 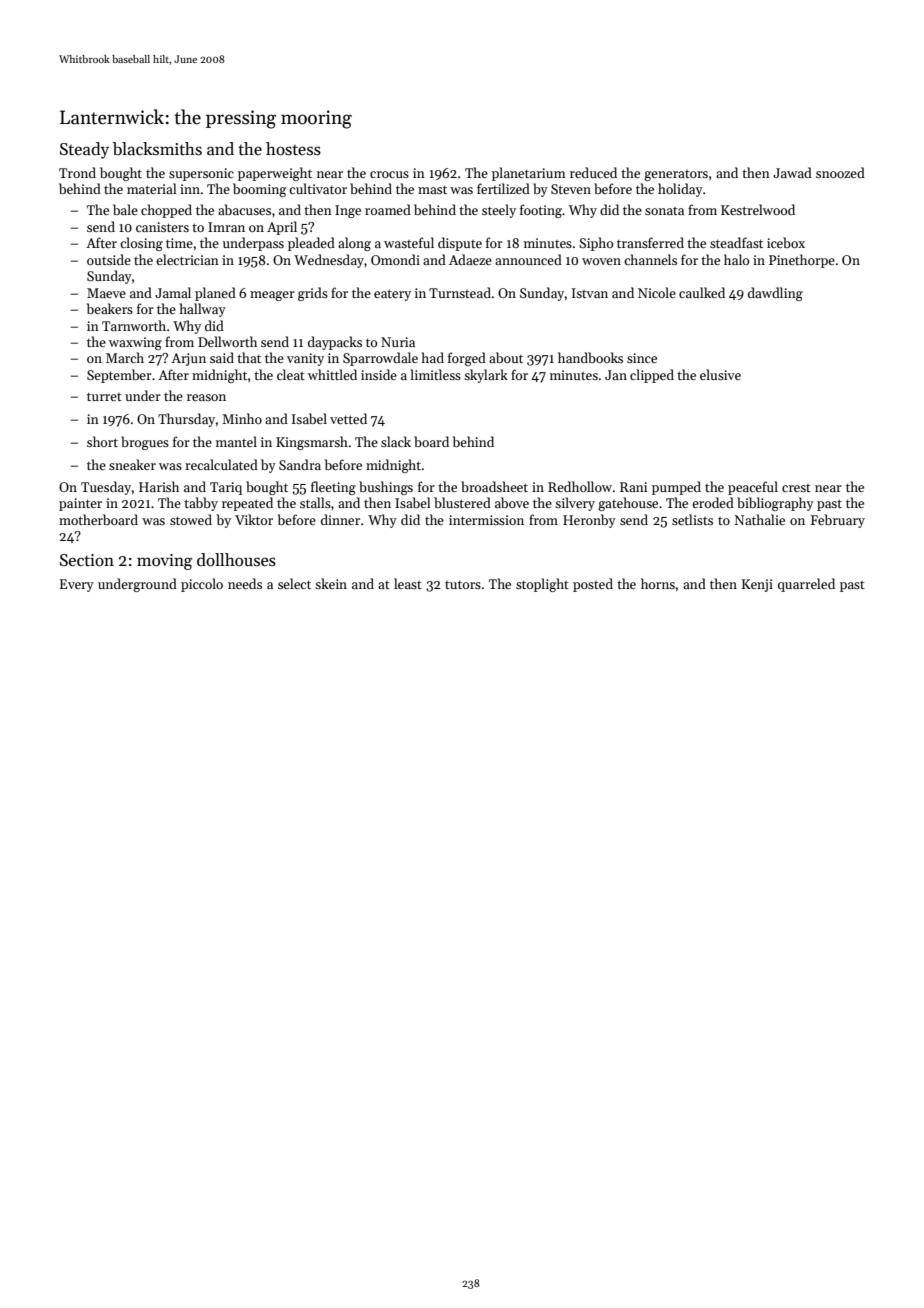 What do you see at coordinates (340, 519) in the screenshot?
I see `dinner` at bounding box center [340, 519].
